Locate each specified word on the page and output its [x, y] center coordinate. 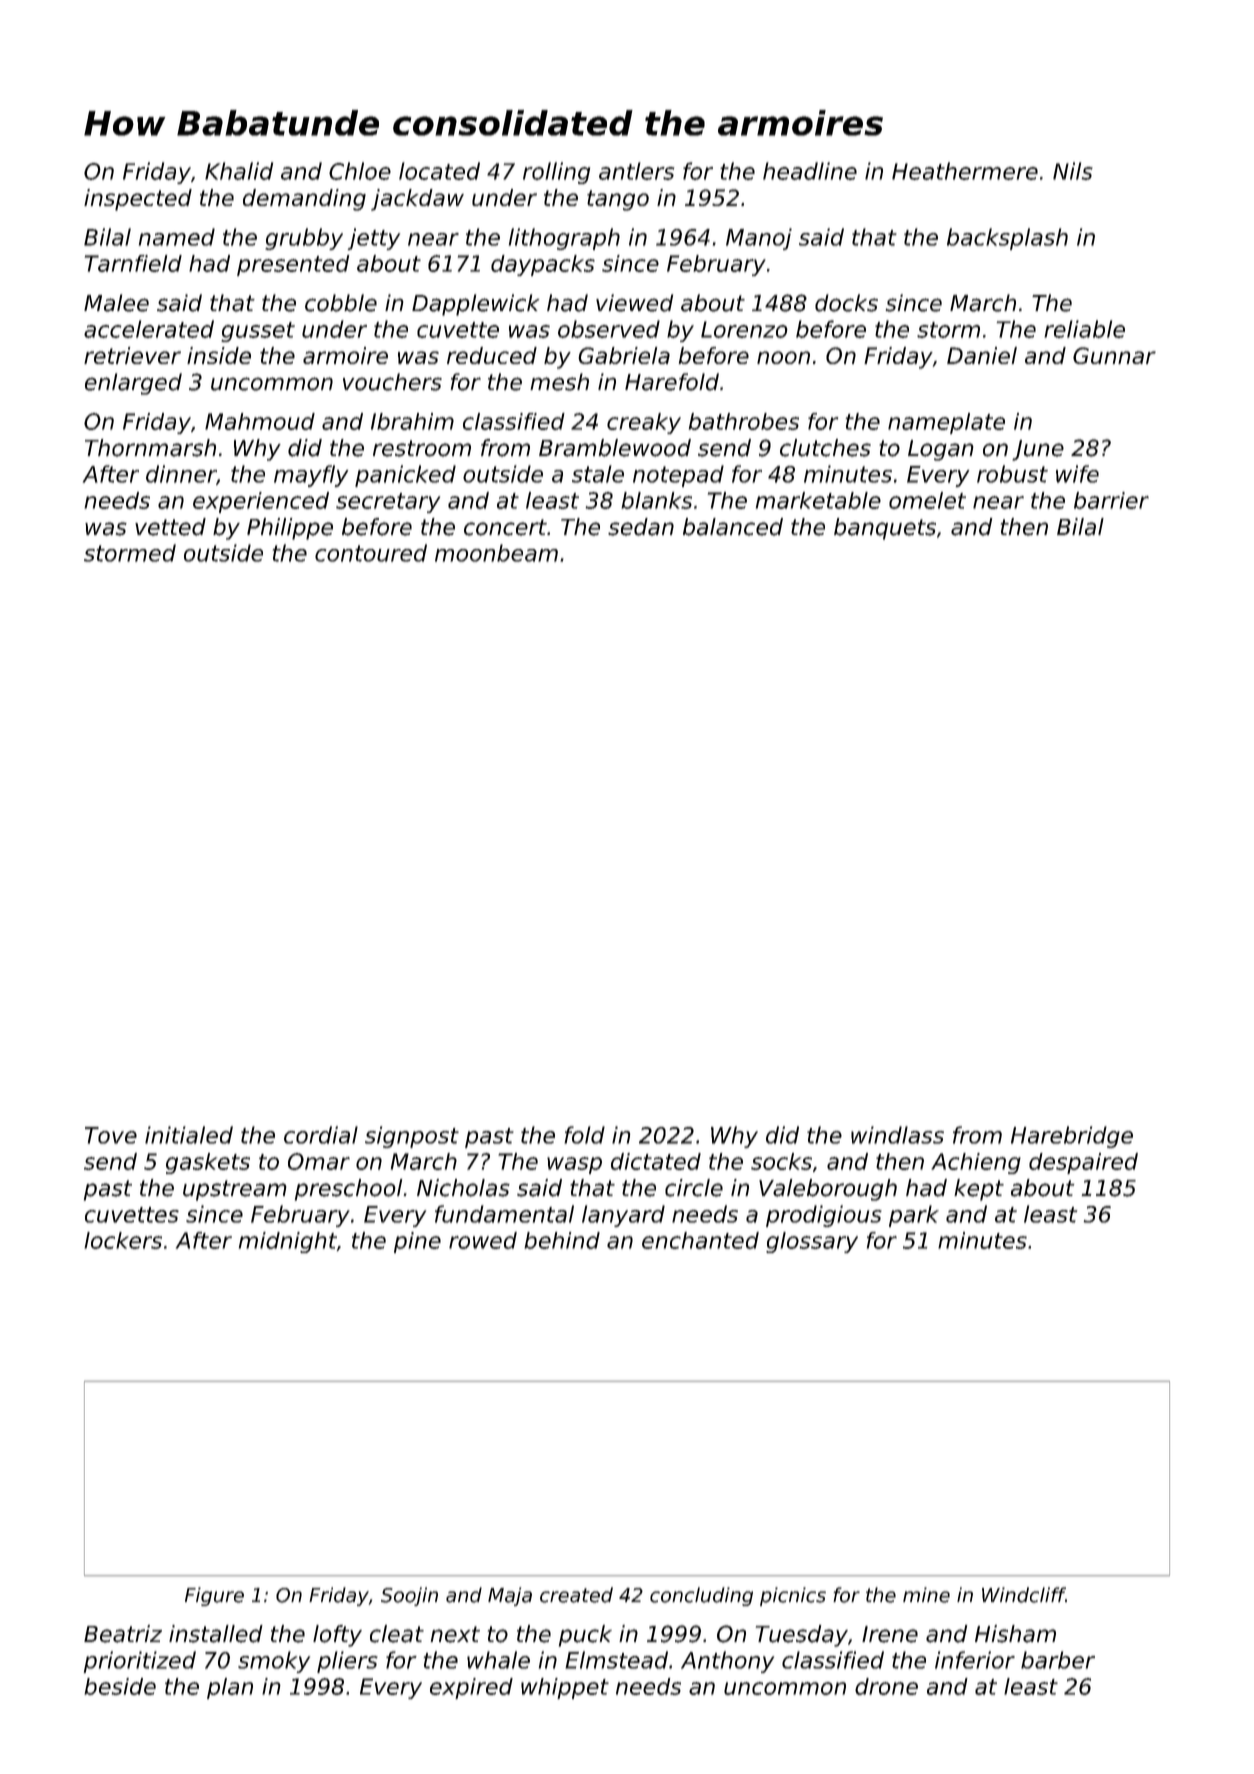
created [576, 1595]
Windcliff [1023, 1595]
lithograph [564, 239]
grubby [304, 239]
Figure [214, 1596]
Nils [1073, 171]
